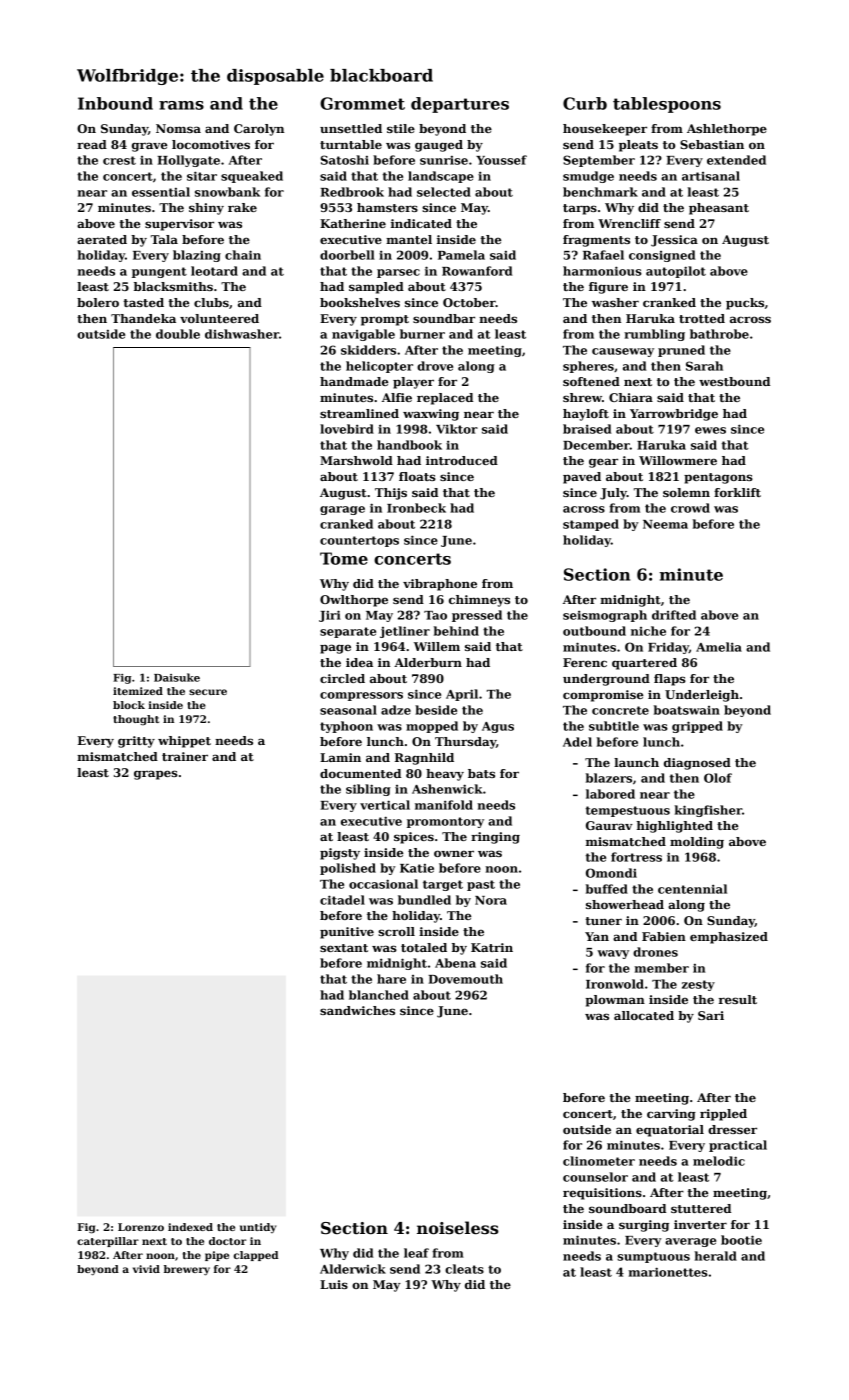 This screenshot has height=1400, width=849. I want to click on marionettes, so click(668, 1272).
